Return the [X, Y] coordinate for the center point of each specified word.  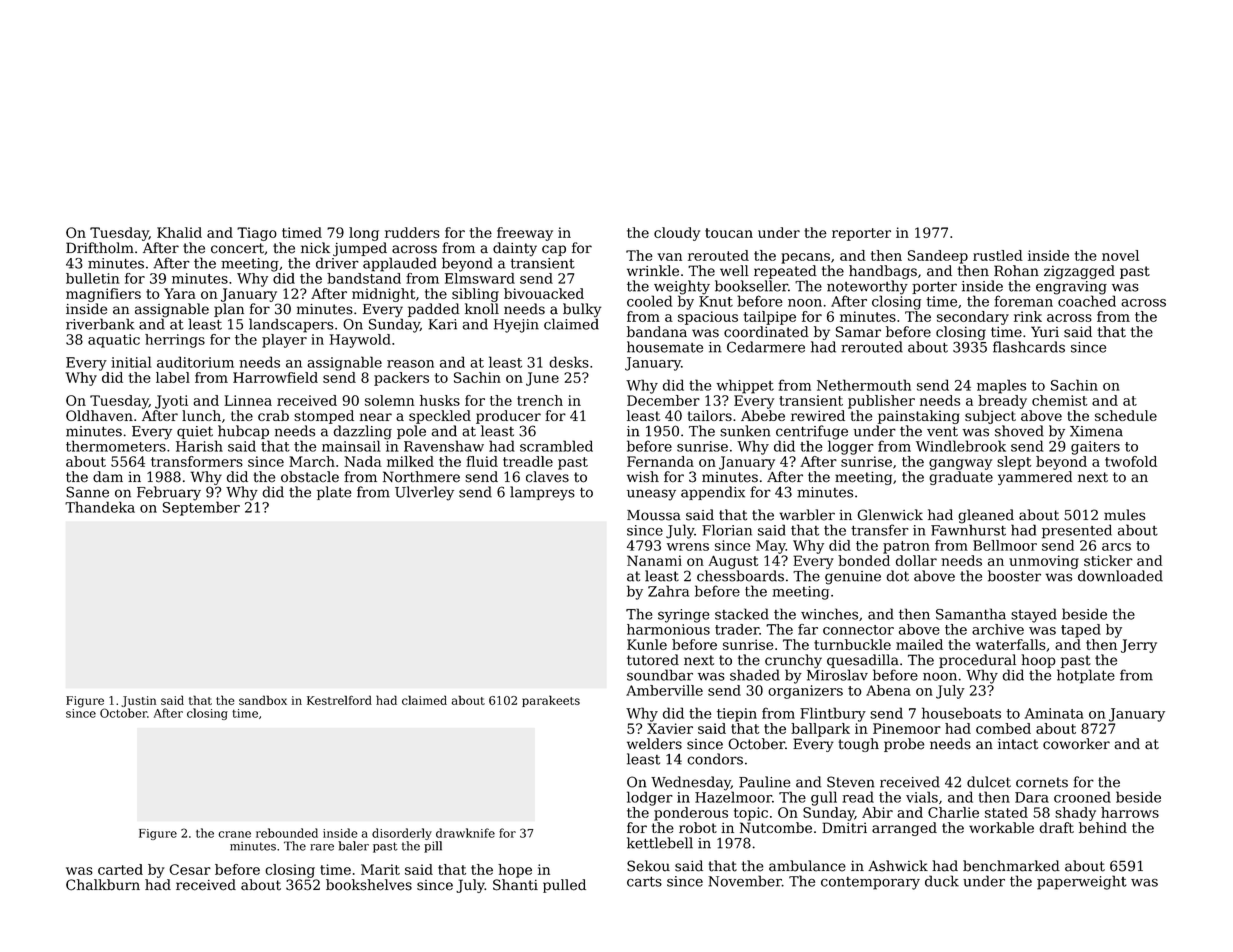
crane [234, 834]
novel [1120, 255]
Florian [727, 530]
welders [654, 744]
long [364, 234]
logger [851, 447]
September [201, 508]
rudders [412, 232]
